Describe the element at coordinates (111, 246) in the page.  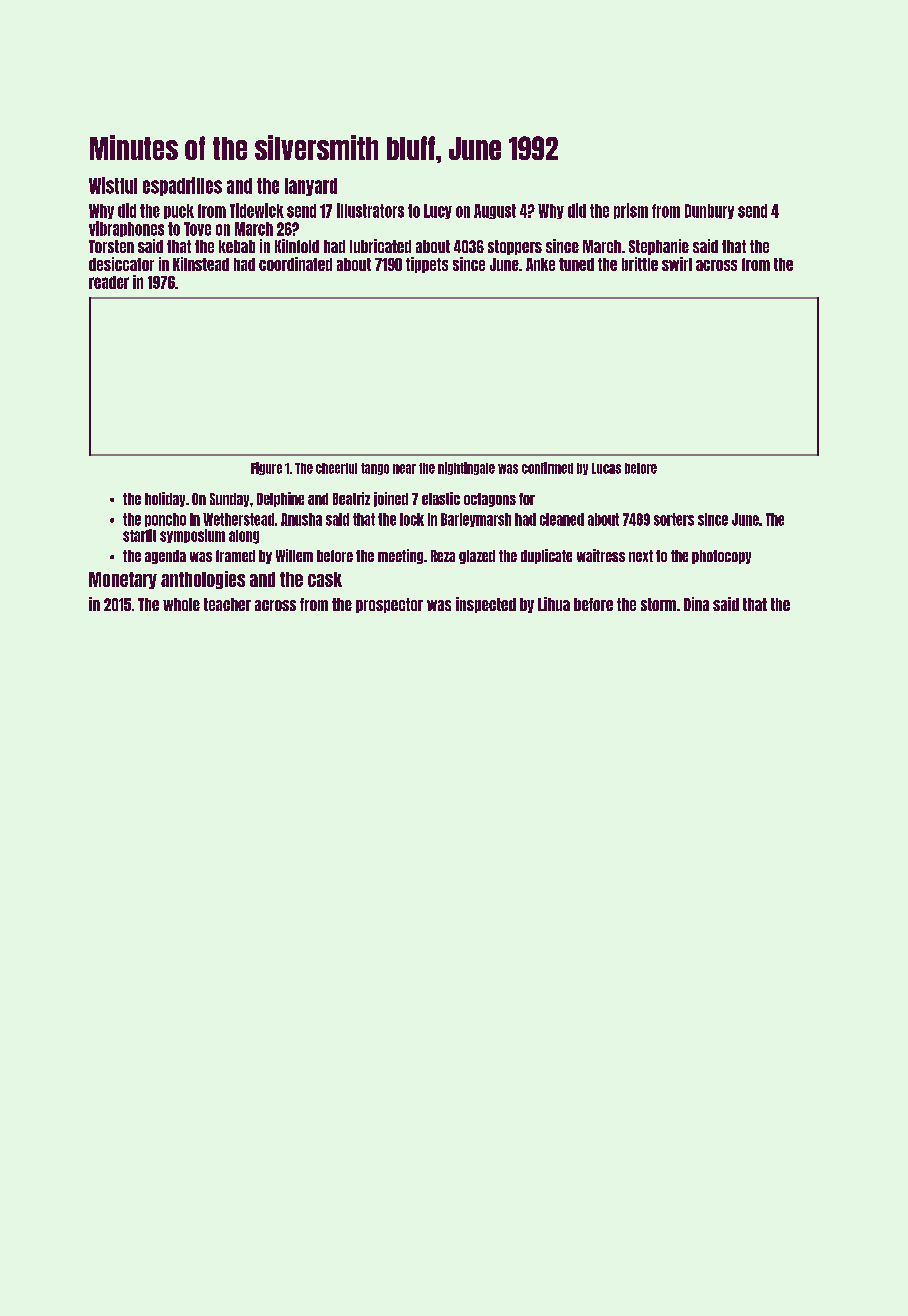
I see `Torsten` at that location.
